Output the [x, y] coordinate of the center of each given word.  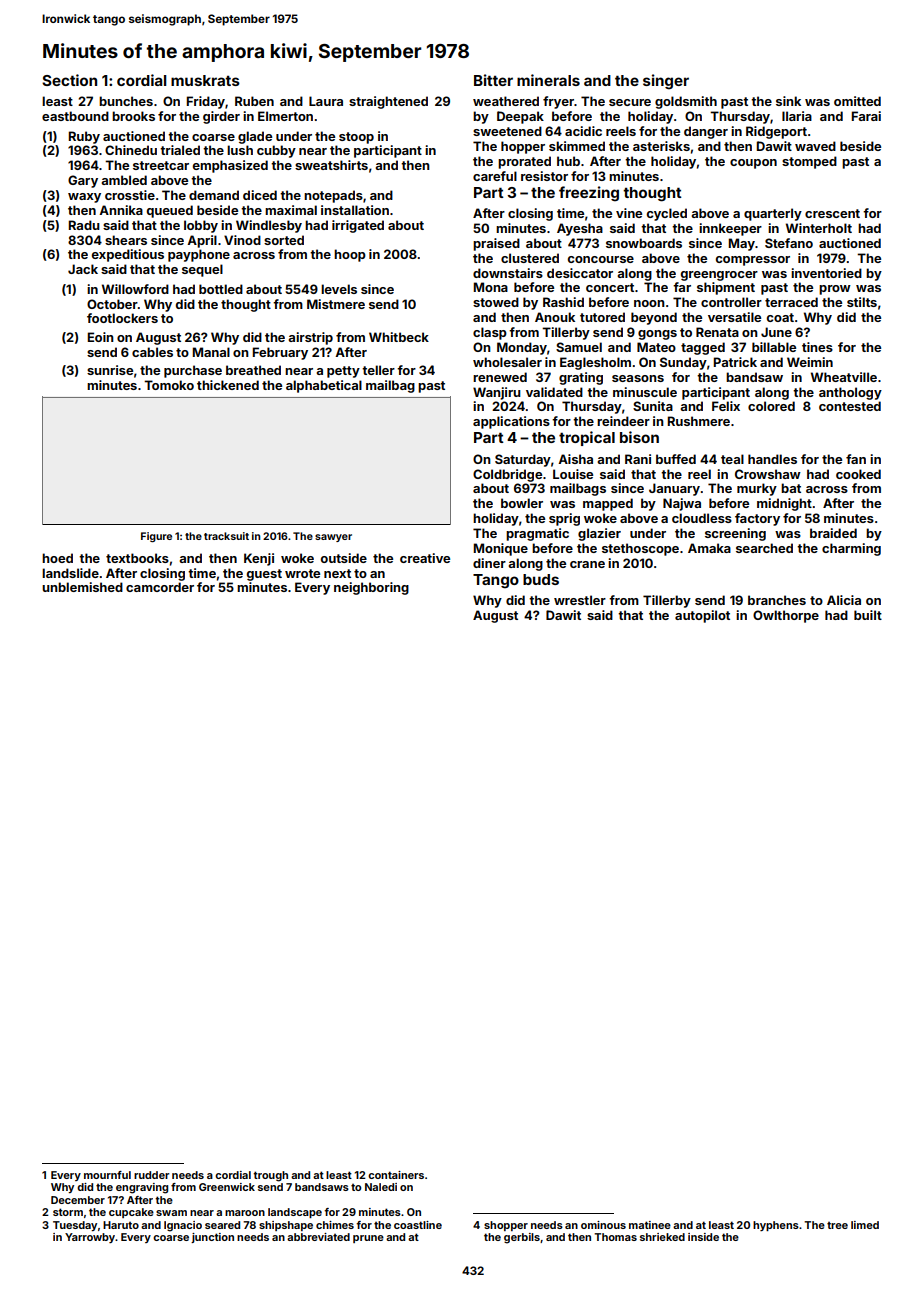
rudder [152, 1175]
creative [425, 558]
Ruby [84, 137]
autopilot [702, 616]
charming [851, 549]
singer [666, 82]
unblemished [82, 587]
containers [396, 1175]
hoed [57, 558]
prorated [524, 162]
